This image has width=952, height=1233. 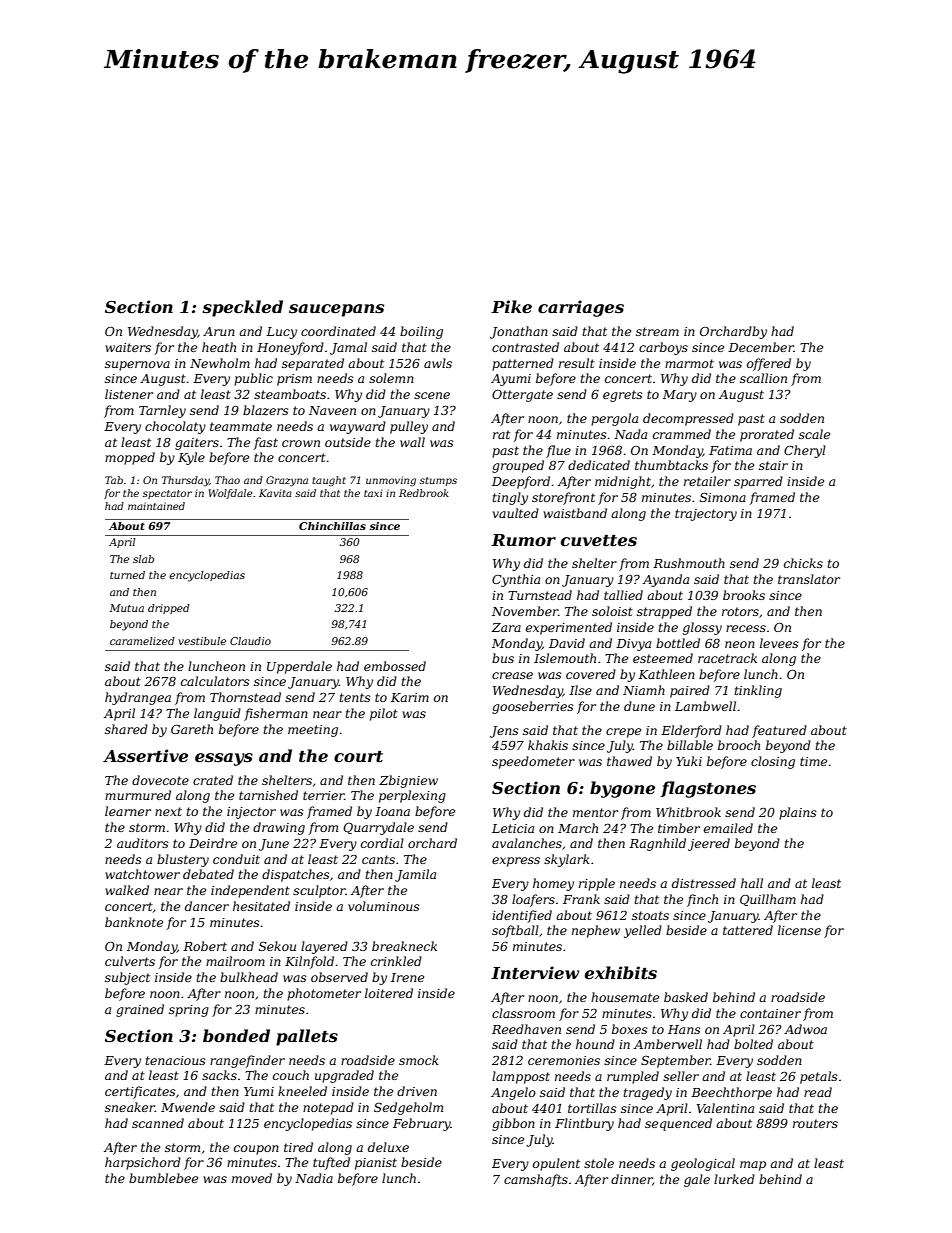 What do you see at coordinates (183, 860) in the image?
I see `blustery` at bounding box center [183, 860].
